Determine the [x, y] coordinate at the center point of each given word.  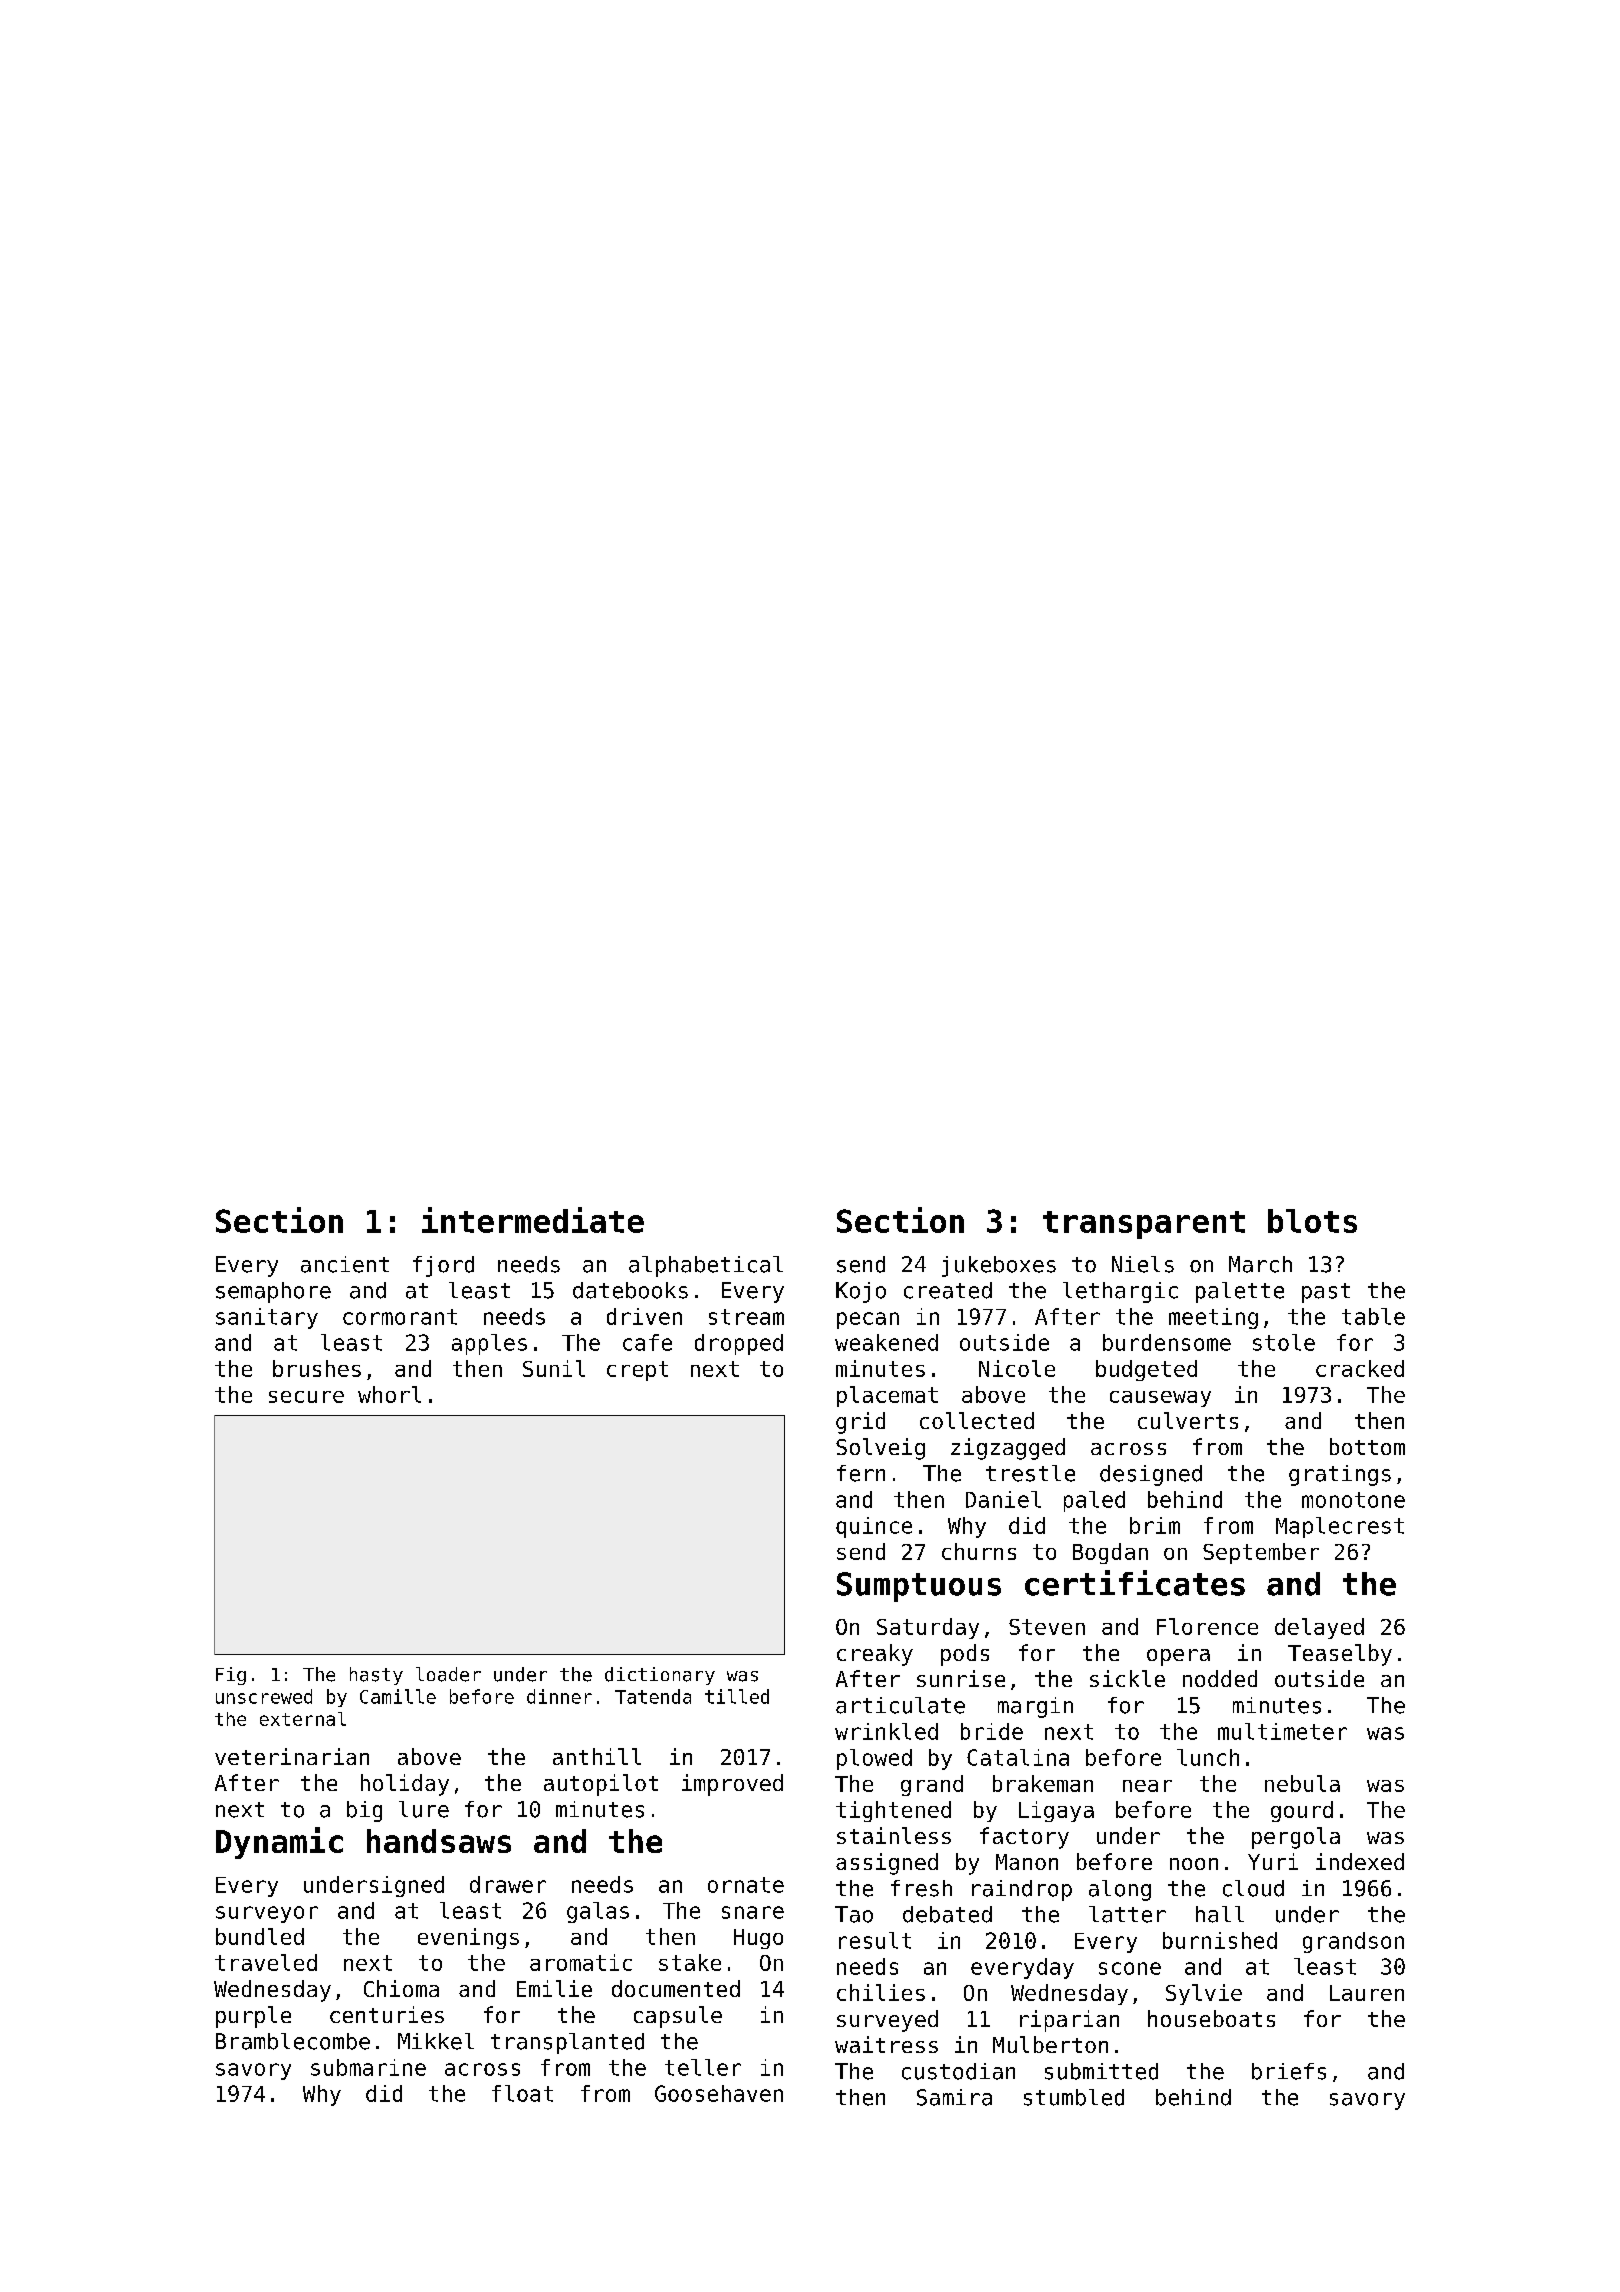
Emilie [554, 1988]
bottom [1367, 1446]
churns [979, 1551]
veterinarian [292, 1756]
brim [1155, 1525]
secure [306, 1397]
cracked [1360, 1368]
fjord [443, 1266]
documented [676, 1988]
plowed [874, 1759]
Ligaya [1056, 1811]
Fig [231, 1676]
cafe [647, 1342]
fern [861, 1473]
